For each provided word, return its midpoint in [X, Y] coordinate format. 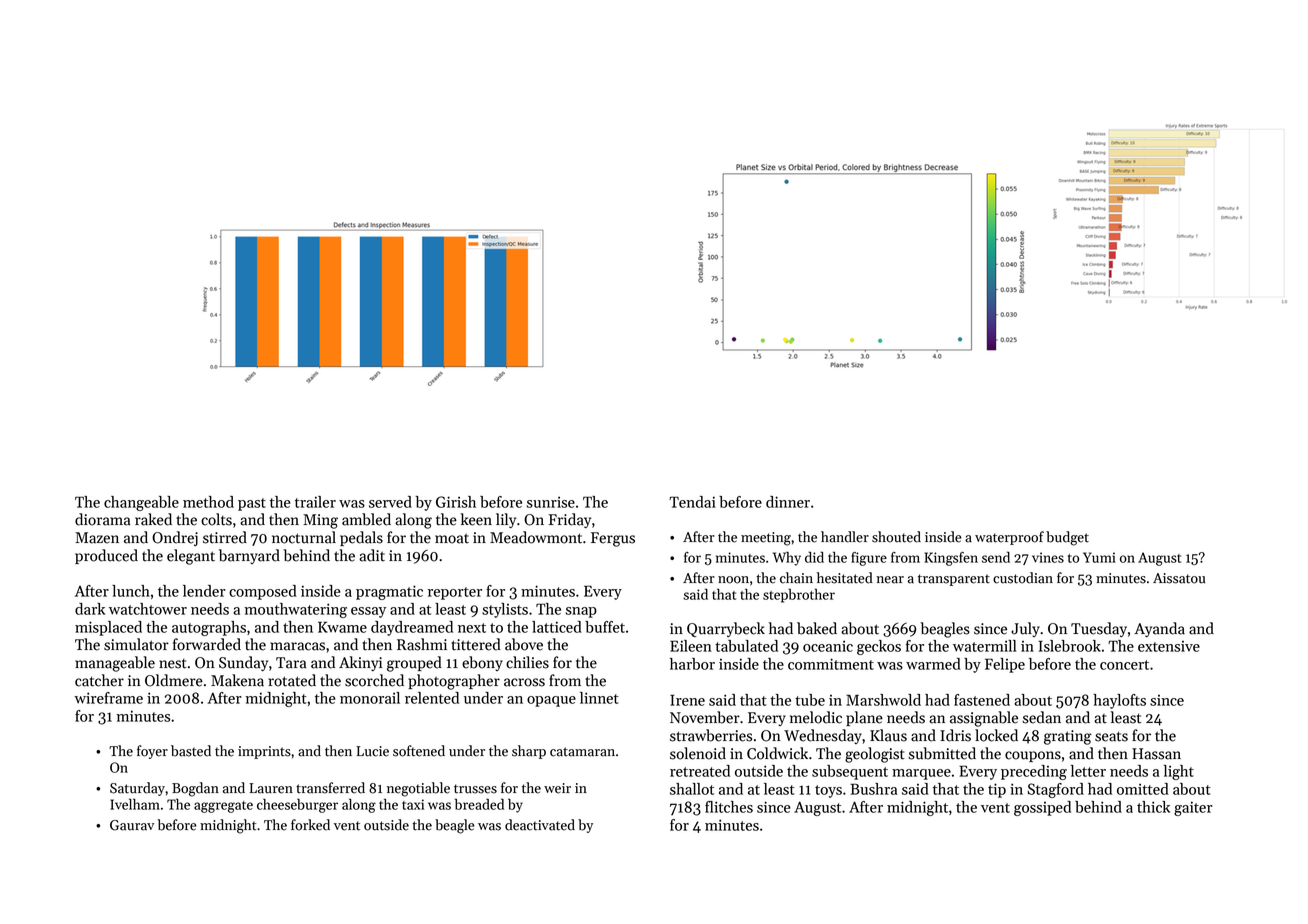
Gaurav [132, 825]
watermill [985, 646]
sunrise [551, 502]
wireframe [108, 698]
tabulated [746, 646]
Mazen [97, 538]
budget [1067, 538]
